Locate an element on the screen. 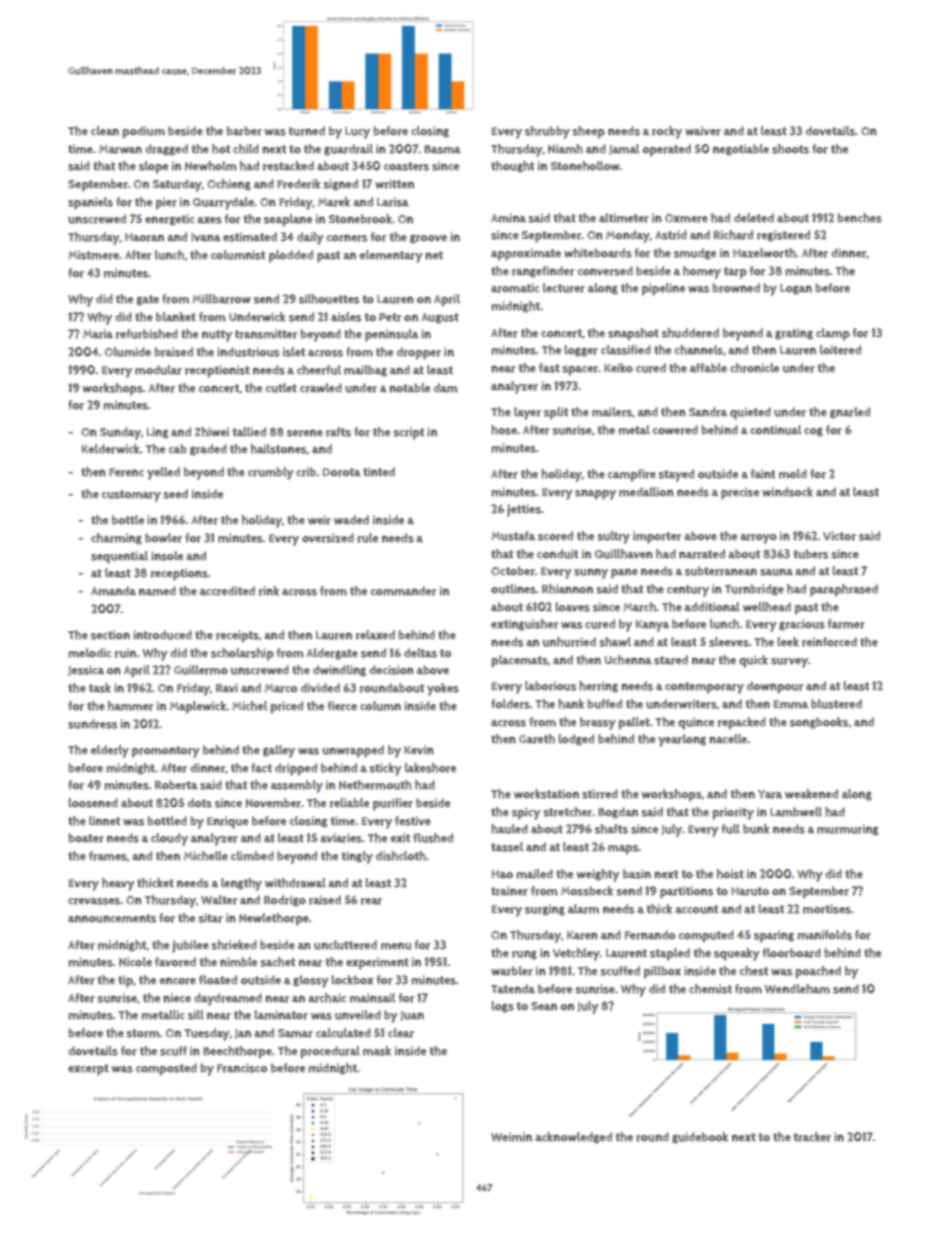 The image size is (952, 1233). cog is located at coordinates (813, 432).
